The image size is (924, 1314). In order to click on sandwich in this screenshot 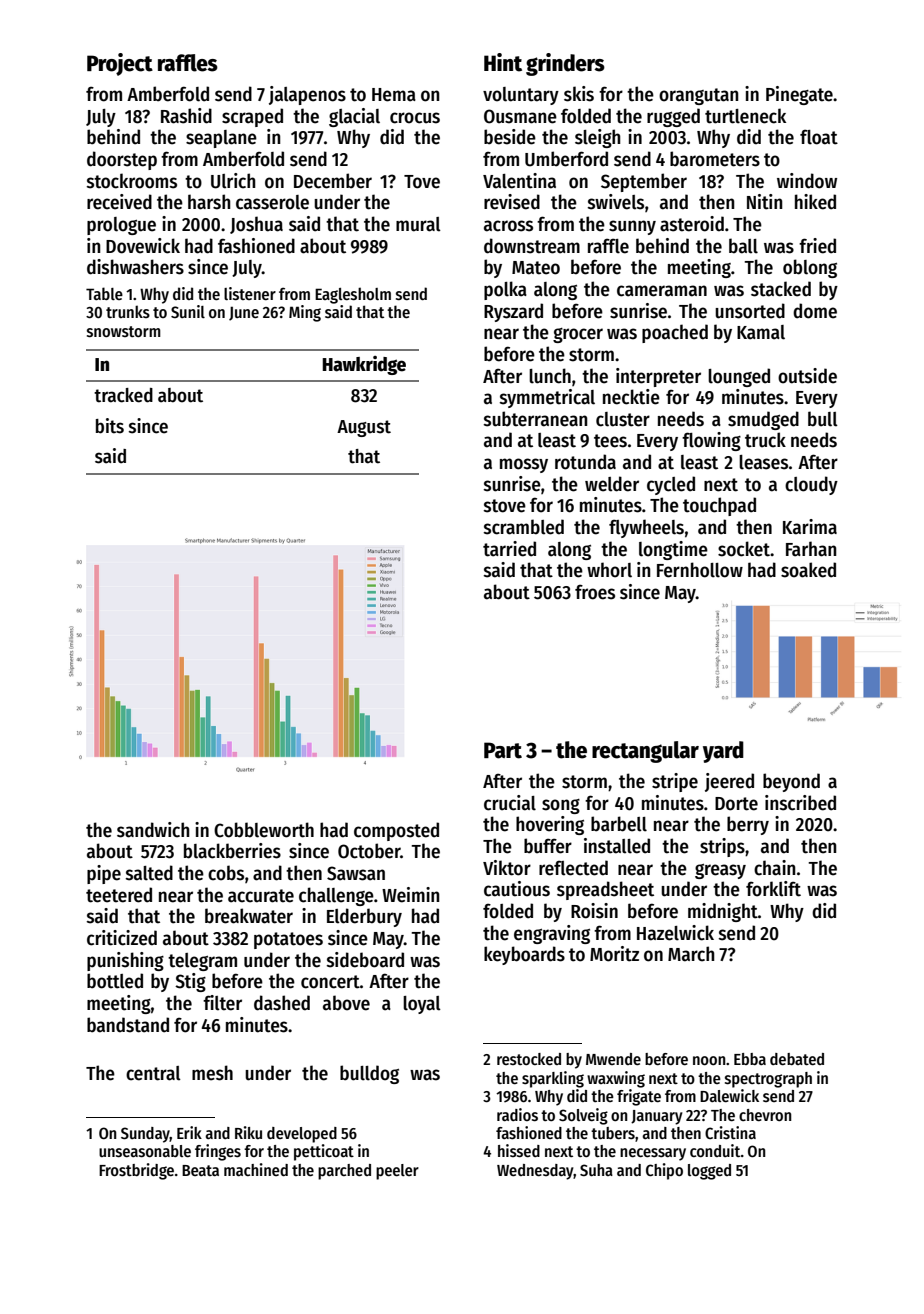, I will do `click(153, 830)`.
